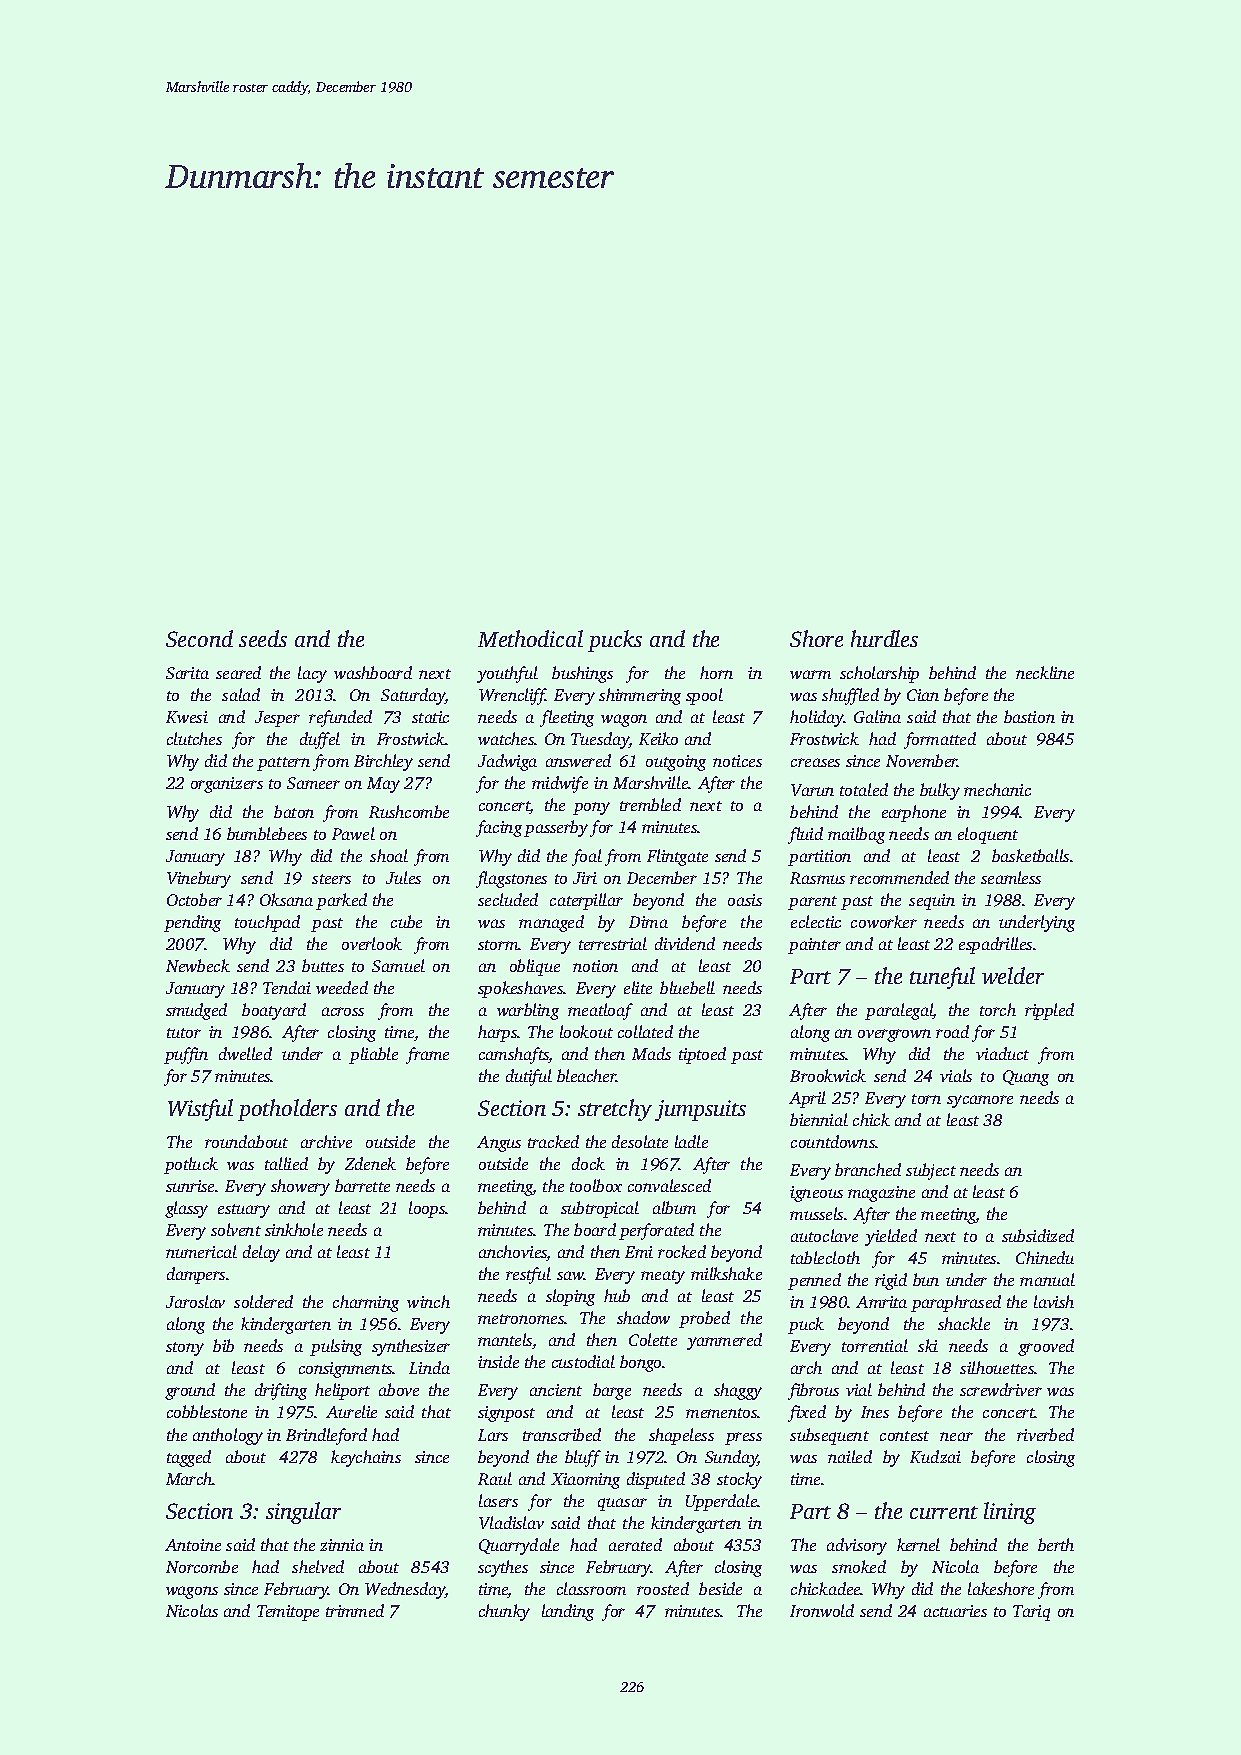  What do you see at coordinates (814, 946) in the image?
I see `painter` at bounding box center [814, 946].
